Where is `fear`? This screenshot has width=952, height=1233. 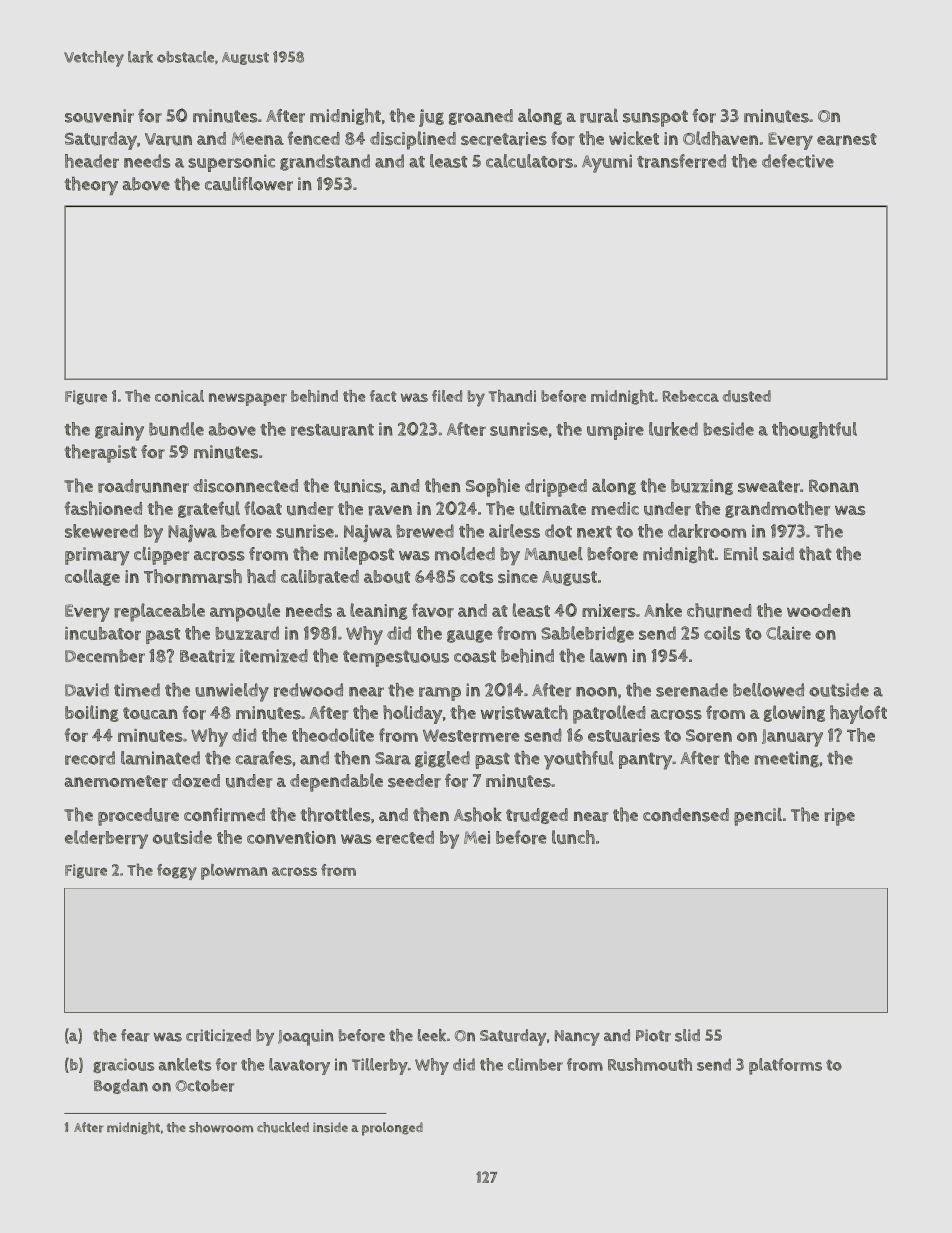 fear is located at coordinates (135, 1035).
